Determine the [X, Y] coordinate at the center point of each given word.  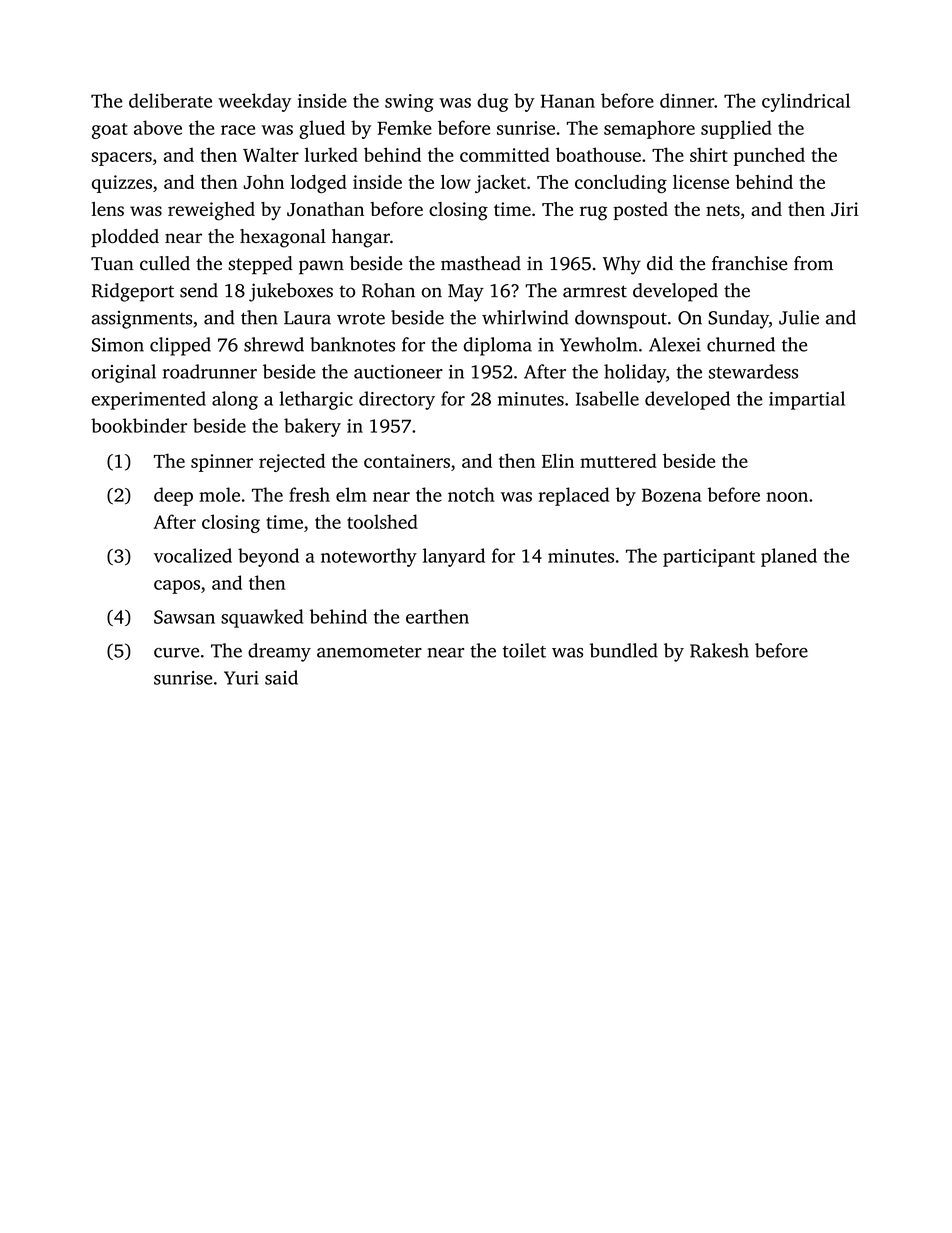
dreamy [279, 652]
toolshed [382, 521]
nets [723, 210]
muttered [618, 460]
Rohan [388, 290]
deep [173, 496]
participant [709, 558]
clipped [180, 346]
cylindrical [806, 102]
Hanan [568, 101]
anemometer [369, 652]
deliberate [170, 100]
